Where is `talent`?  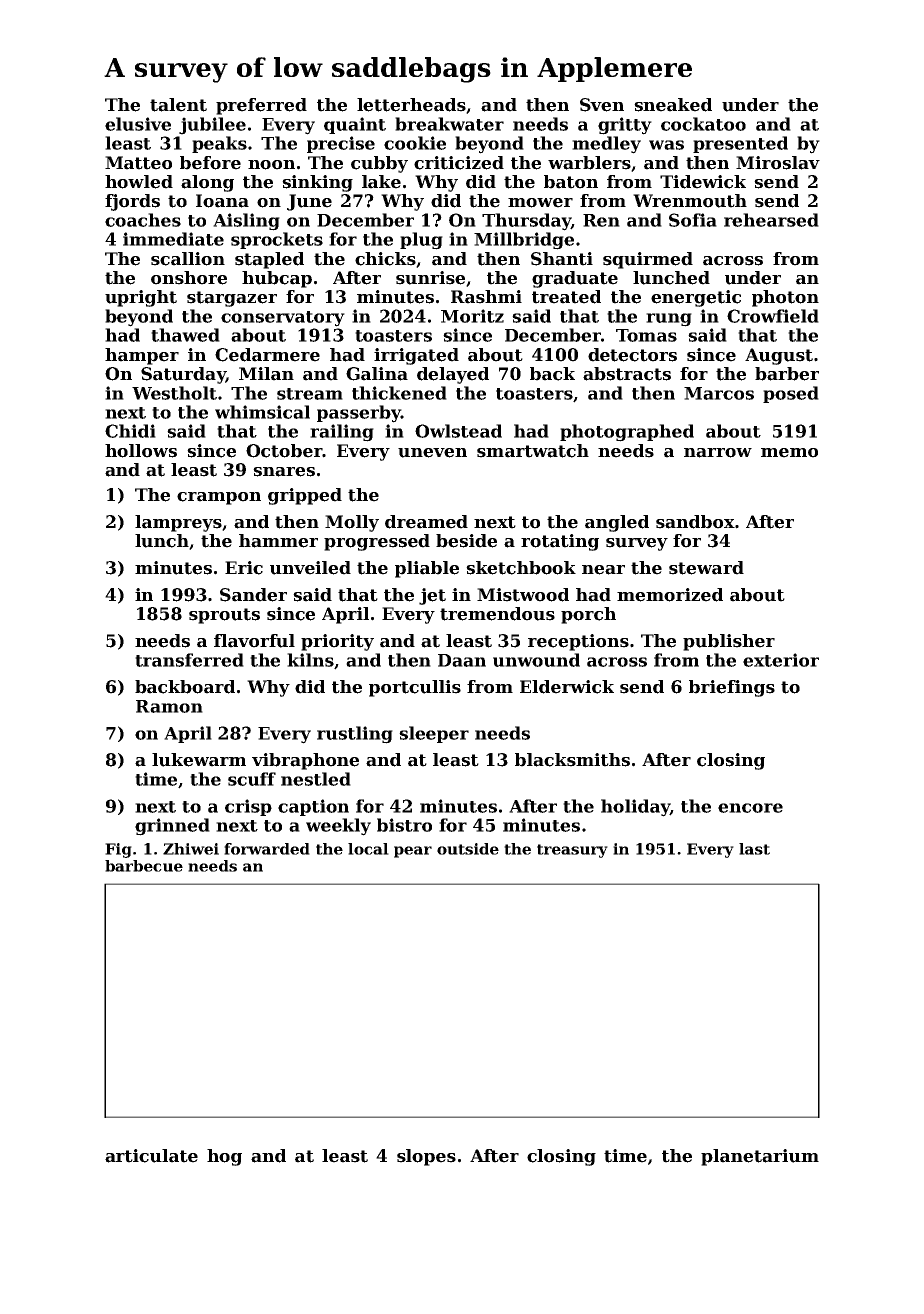 talent is located at coordinates (178, 105).
